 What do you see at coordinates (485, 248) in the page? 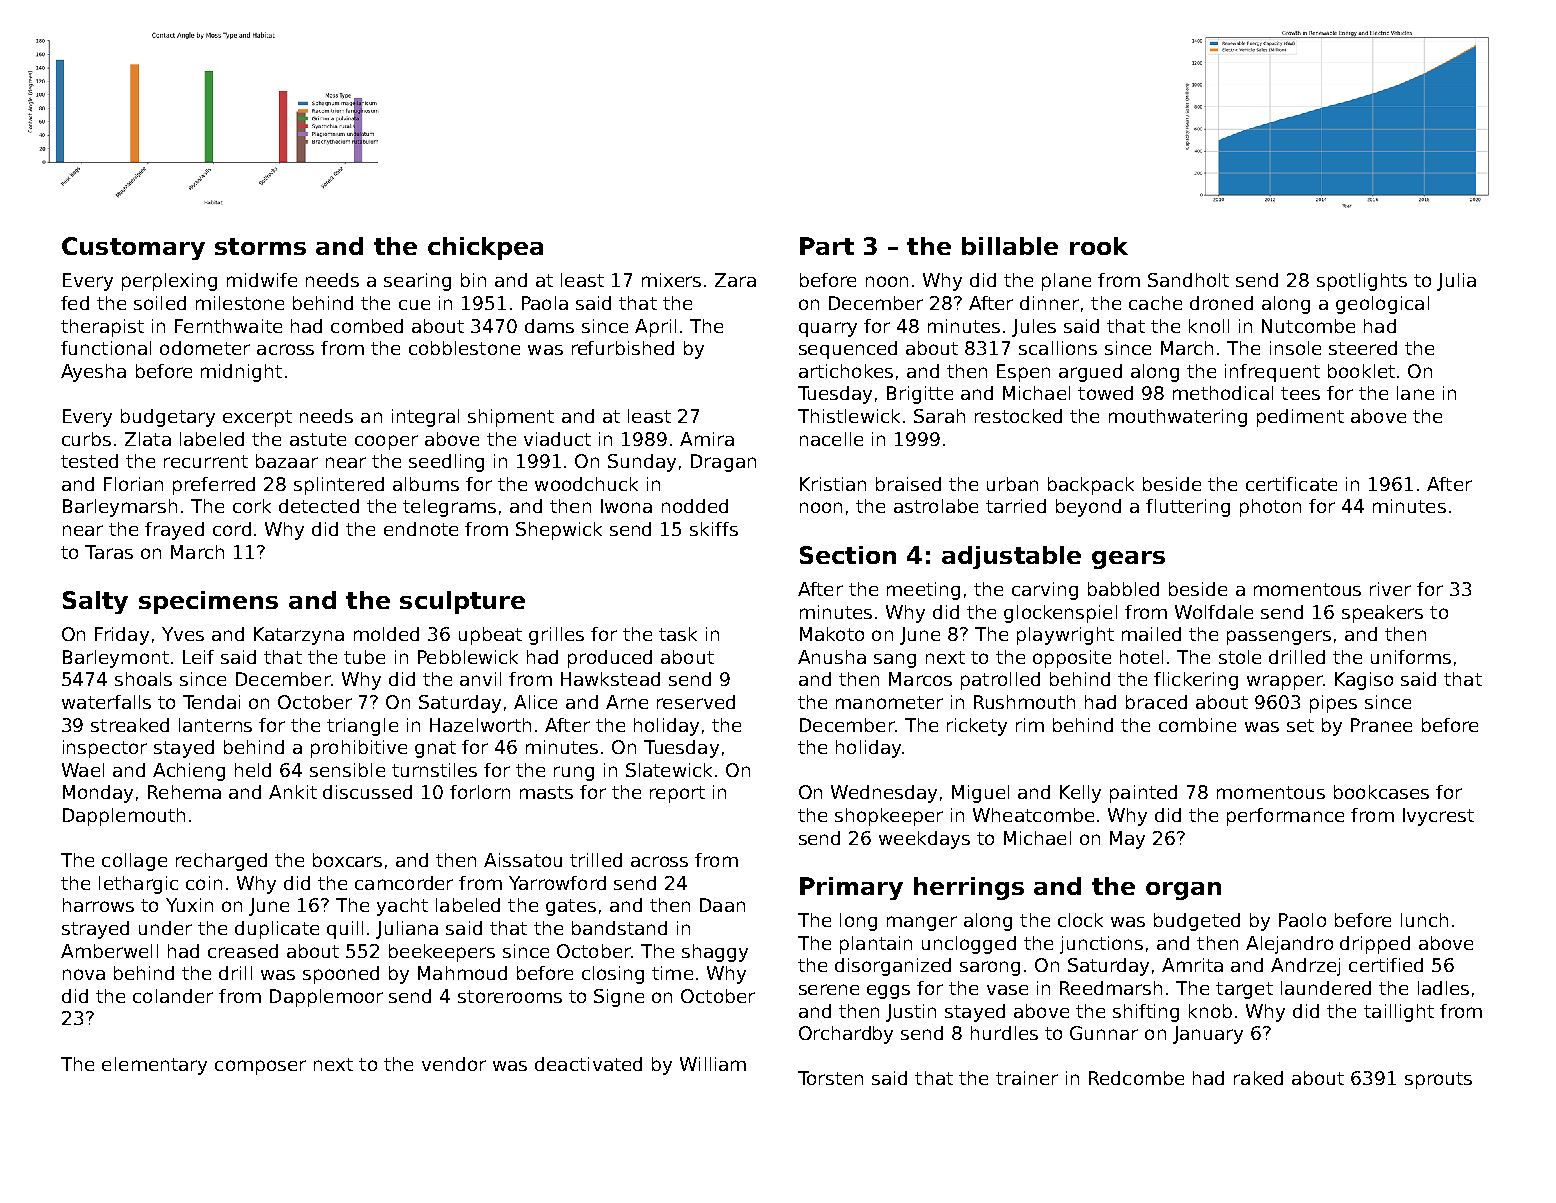
I see `chickpea` at bounding box center [485, 248].
